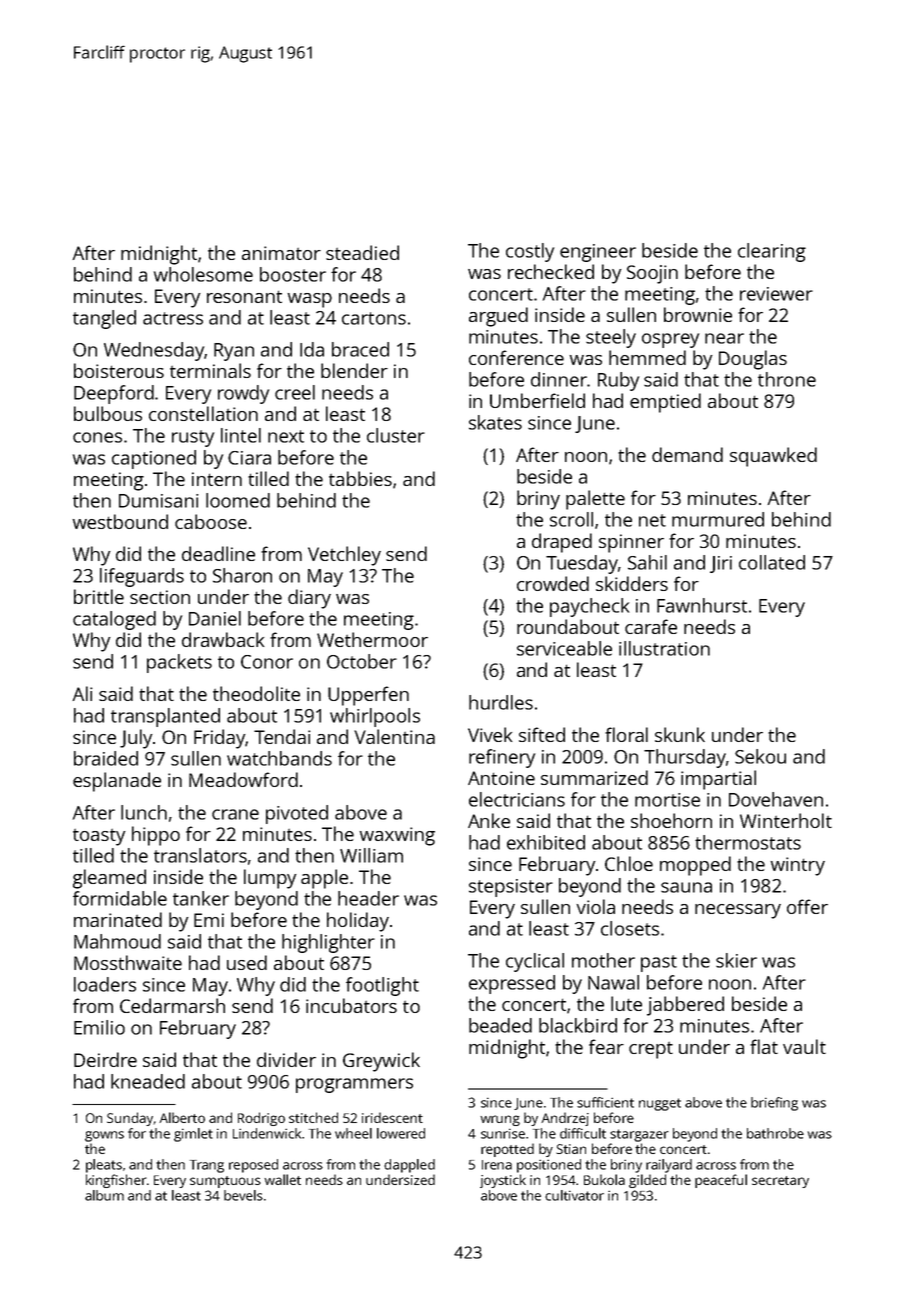 This image has height=1316, width=908. What do you see at coordinates (772, 252) in the image?
I see `clearing` at bounding box center [772, 252].
